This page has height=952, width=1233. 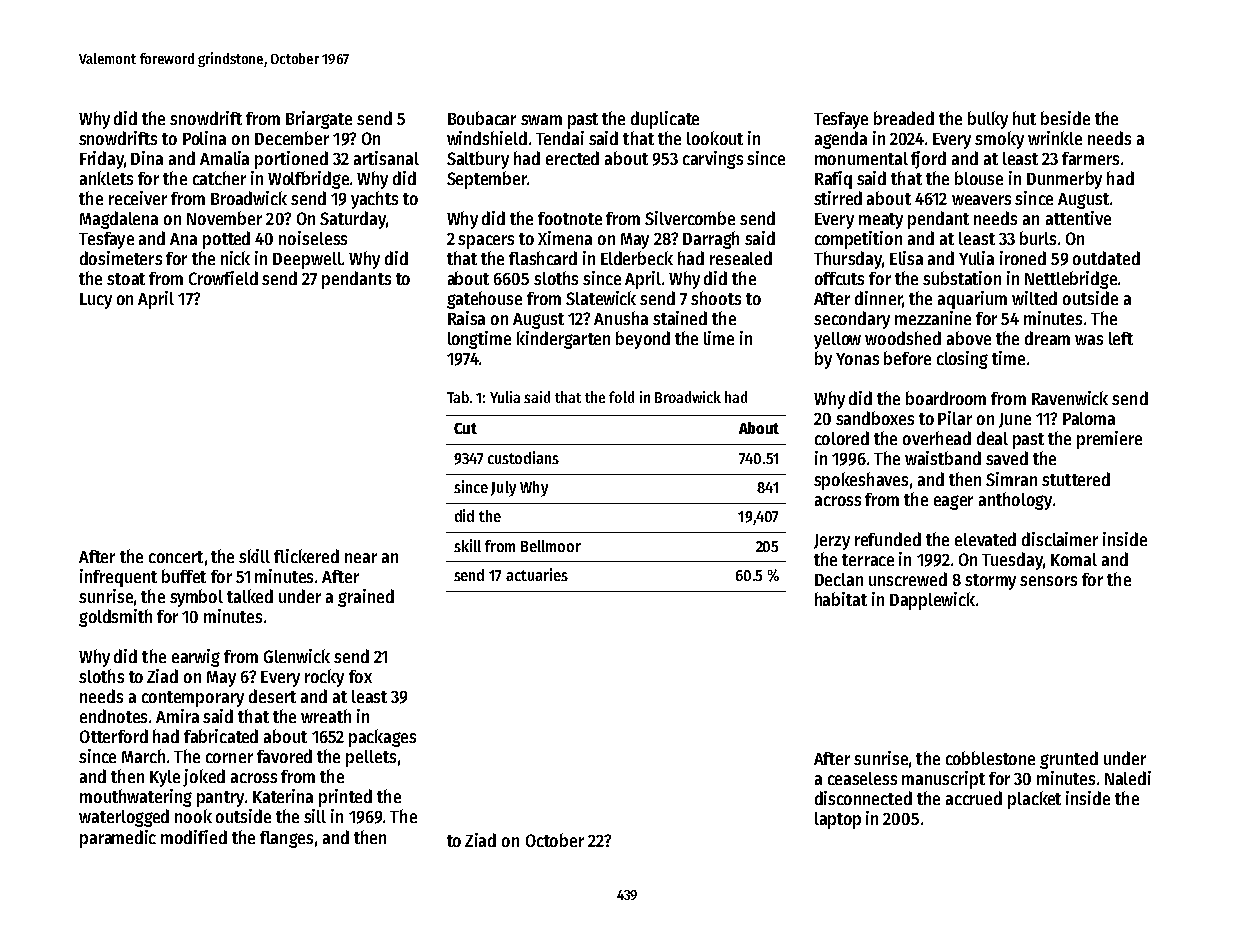 What do you see at coordinates (345, 798) in the page?
I see `printed` at bounding box center [345, 798].
